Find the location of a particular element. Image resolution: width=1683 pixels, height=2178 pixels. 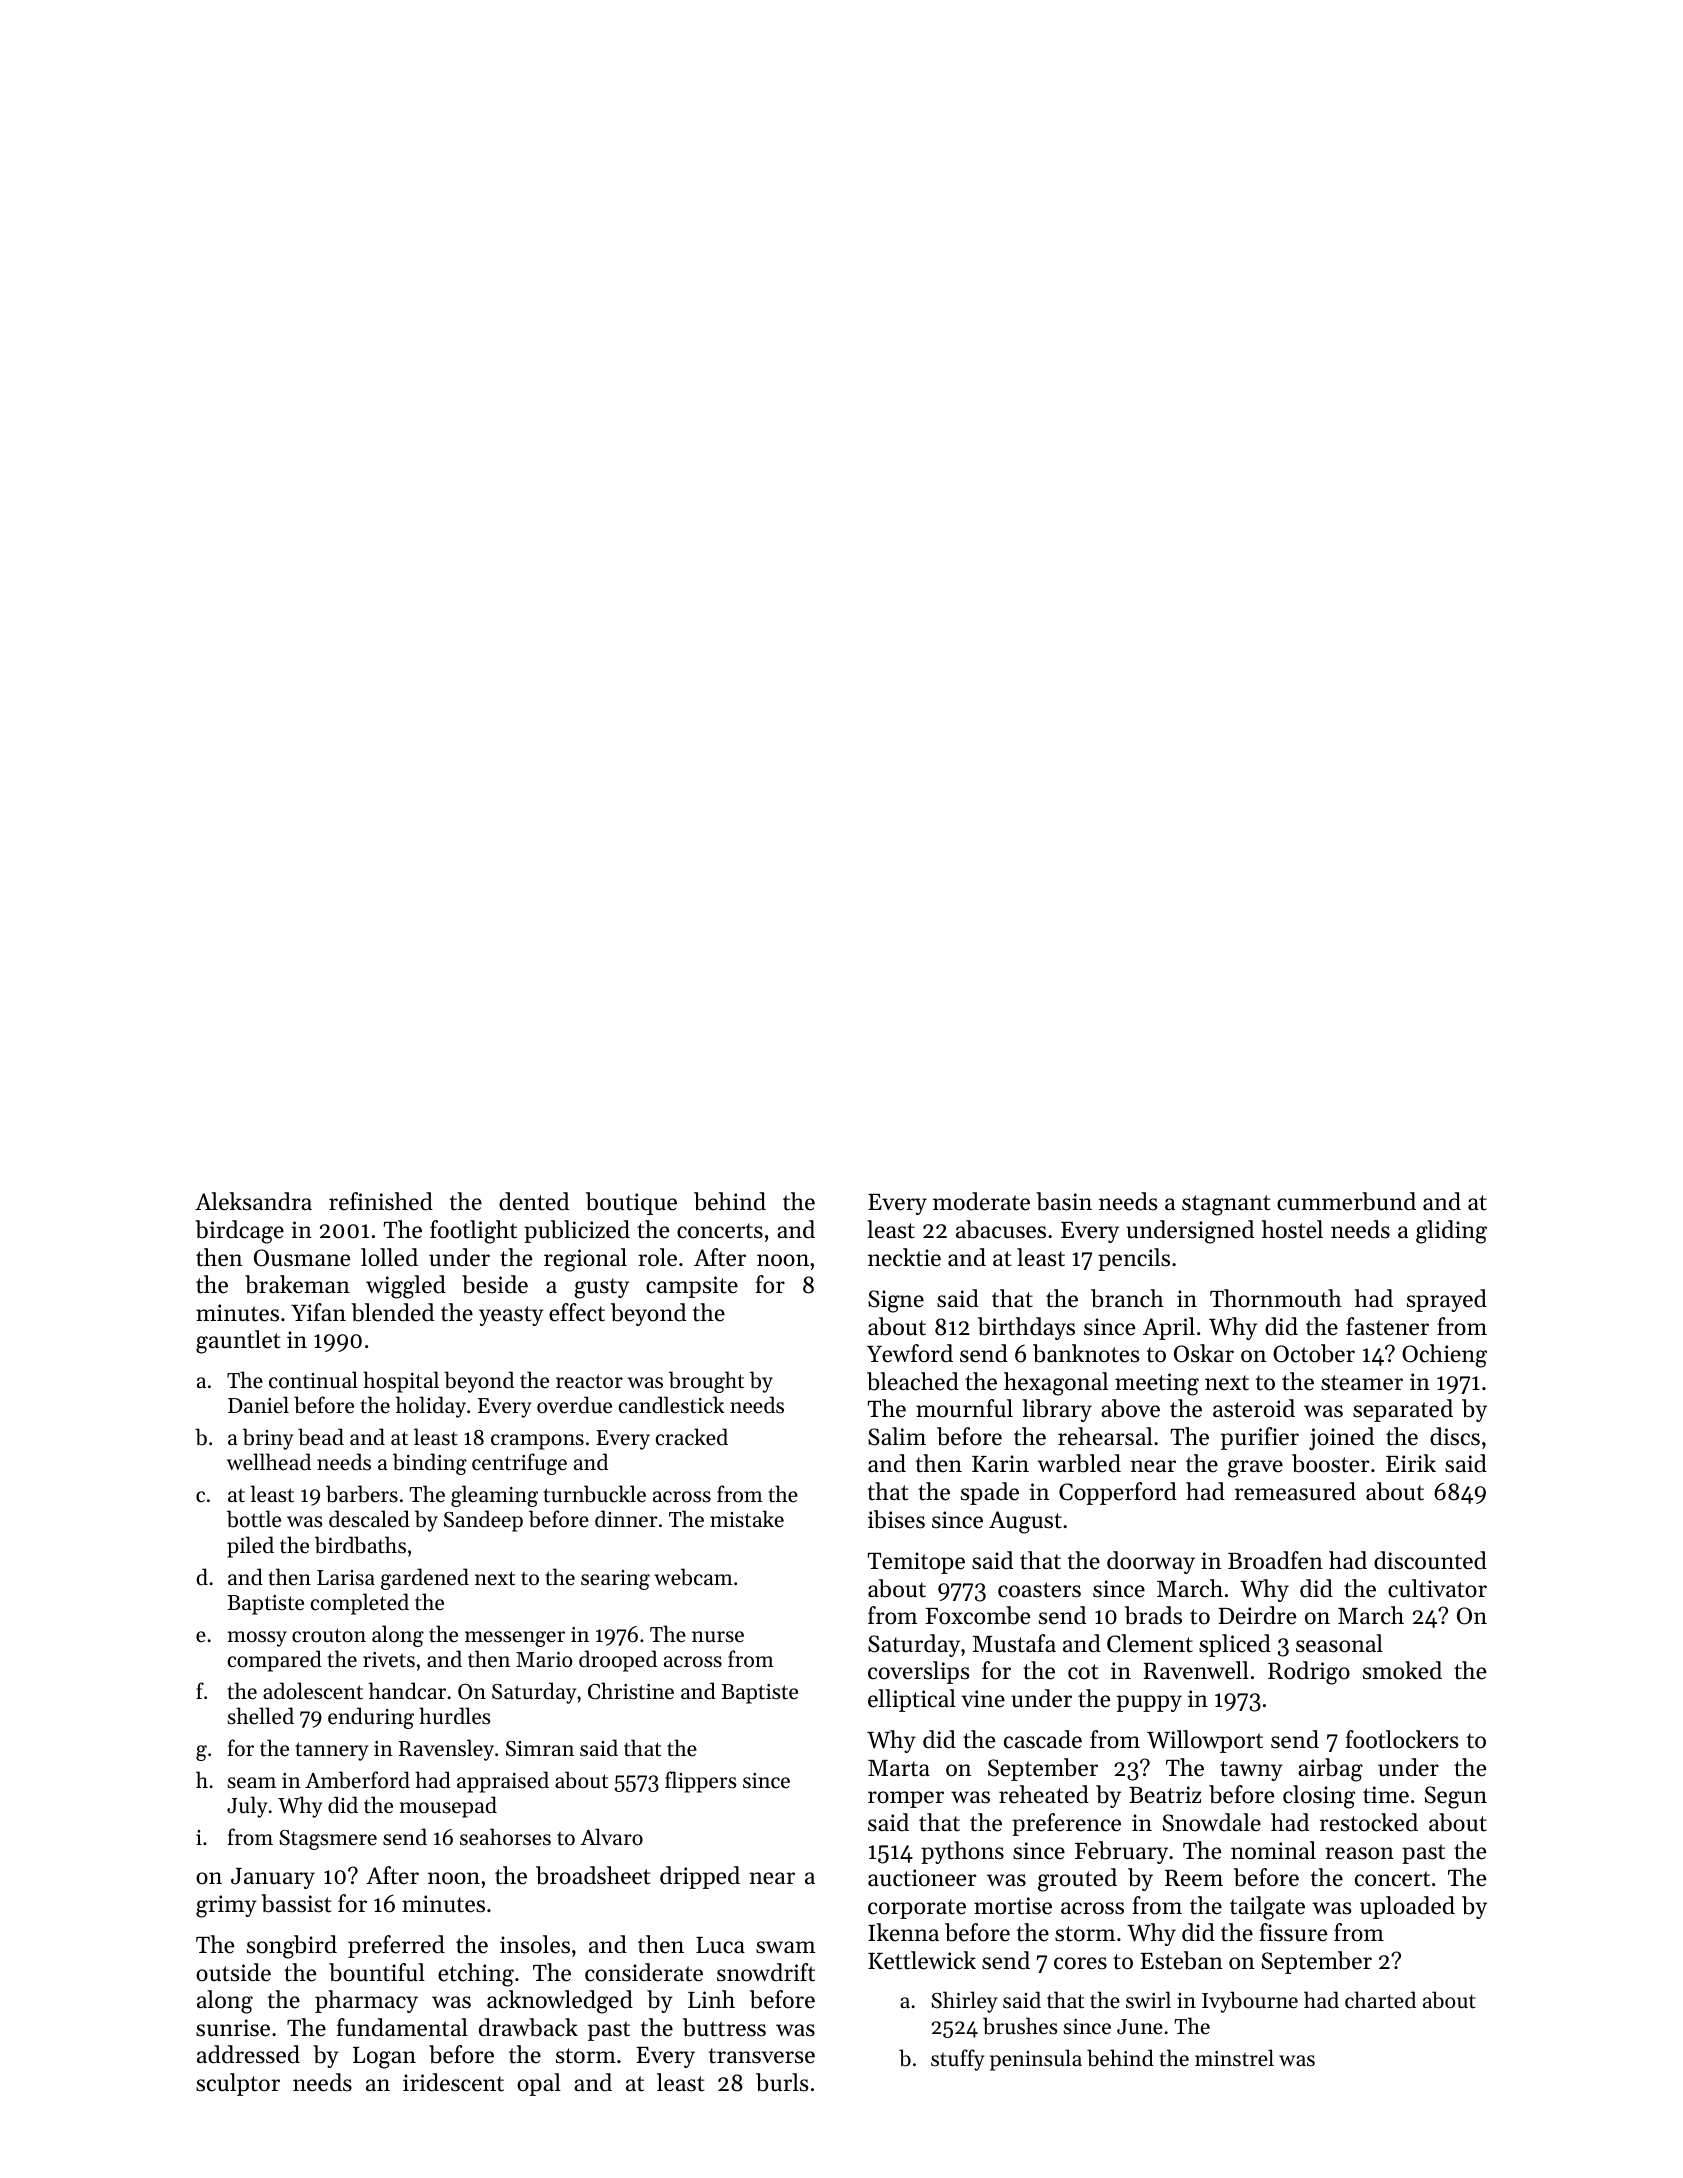

dented is located at coordinates (534, 1201).
